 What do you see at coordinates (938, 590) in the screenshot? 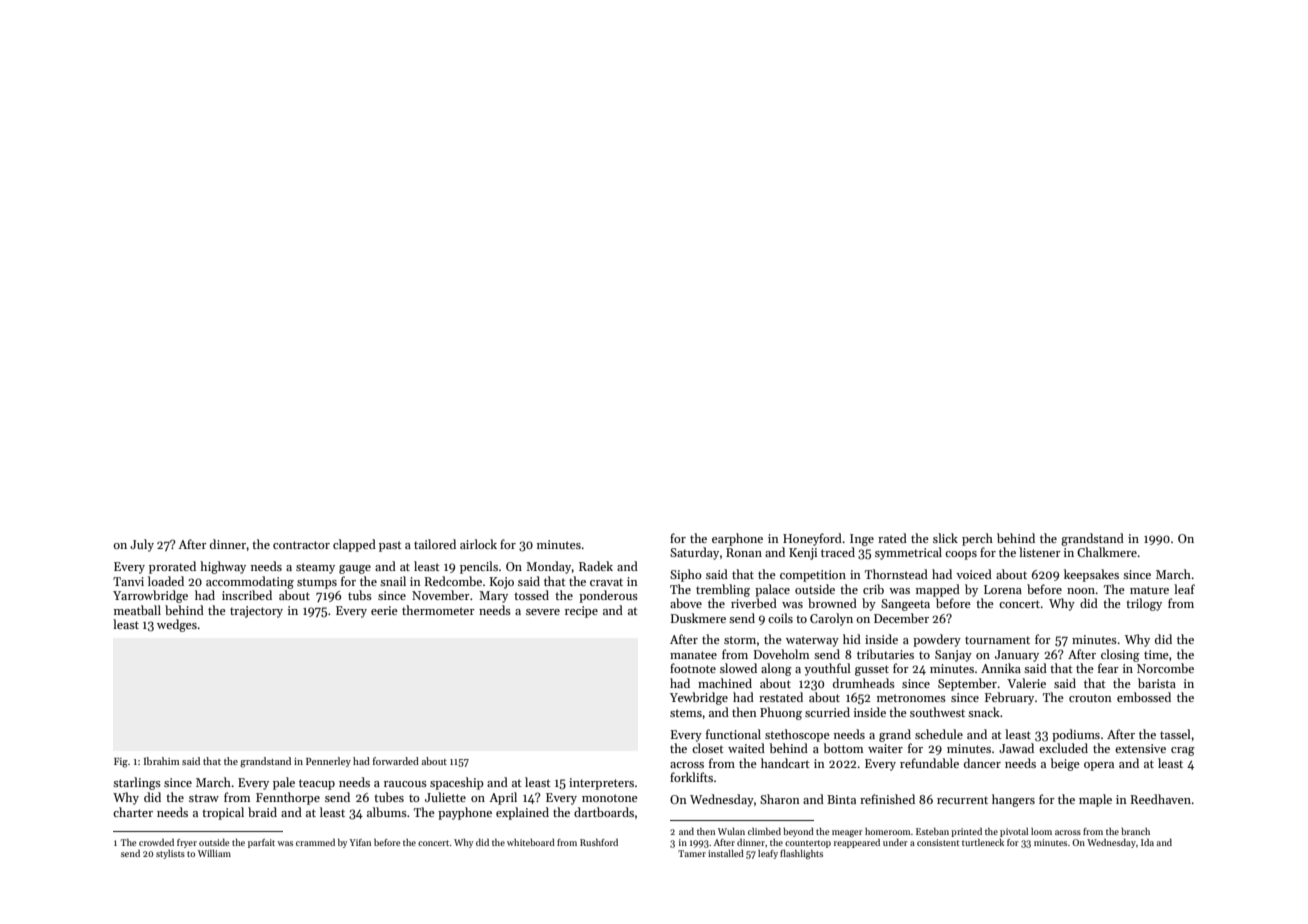
I see `mapped` at bounding box center [938, 590].
